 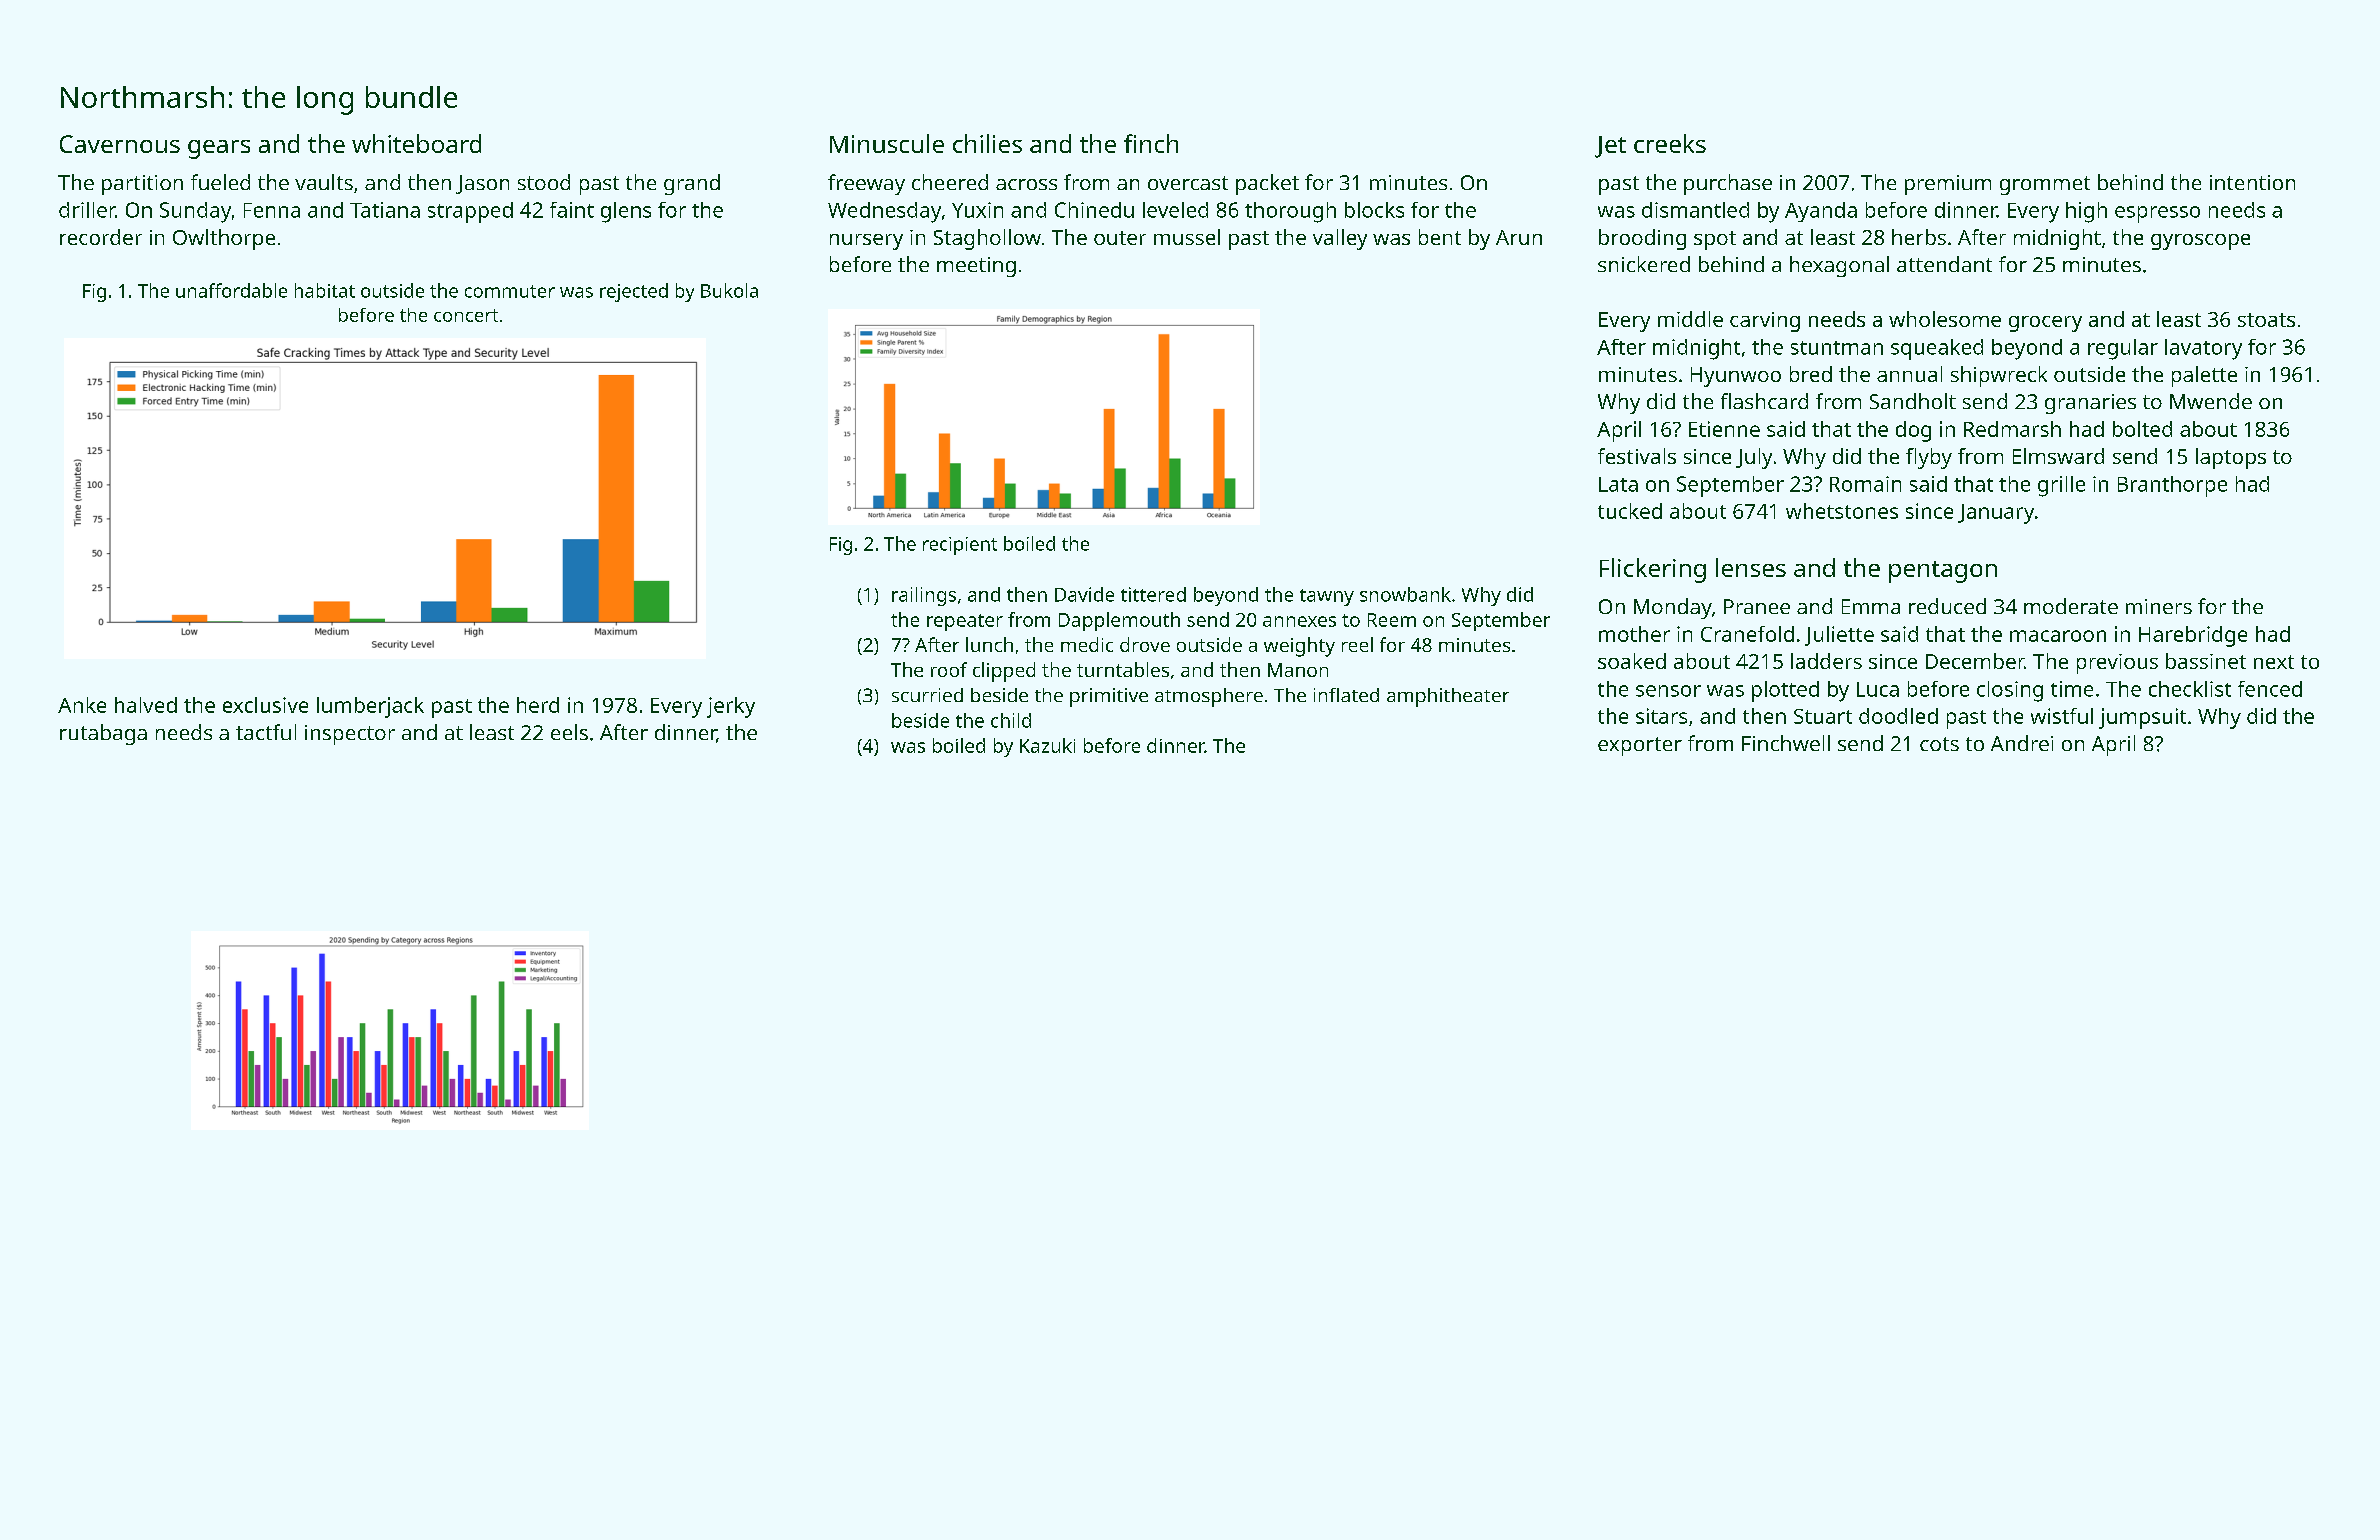 I want to click on meeting, so click(x=976, y=267).
